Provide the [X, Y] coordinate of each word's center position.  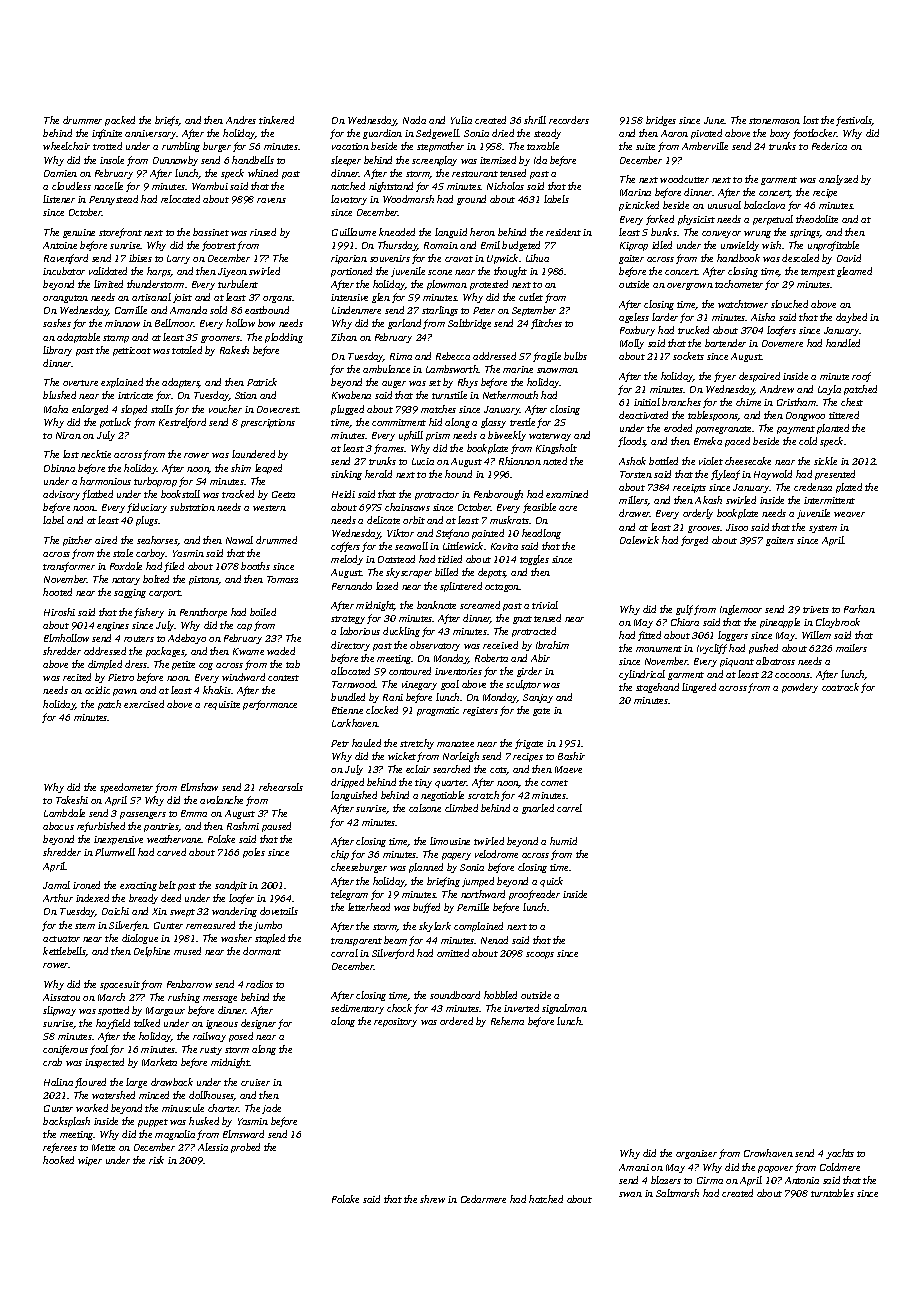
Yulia [461, 120]
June [714, 120]
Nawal [239, 540]
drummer [82, 120]
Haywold [773, 475]
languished [354, 796]
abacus [58, 826]
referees [60, 1148]
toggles [534, 560]
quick [551, 882]
